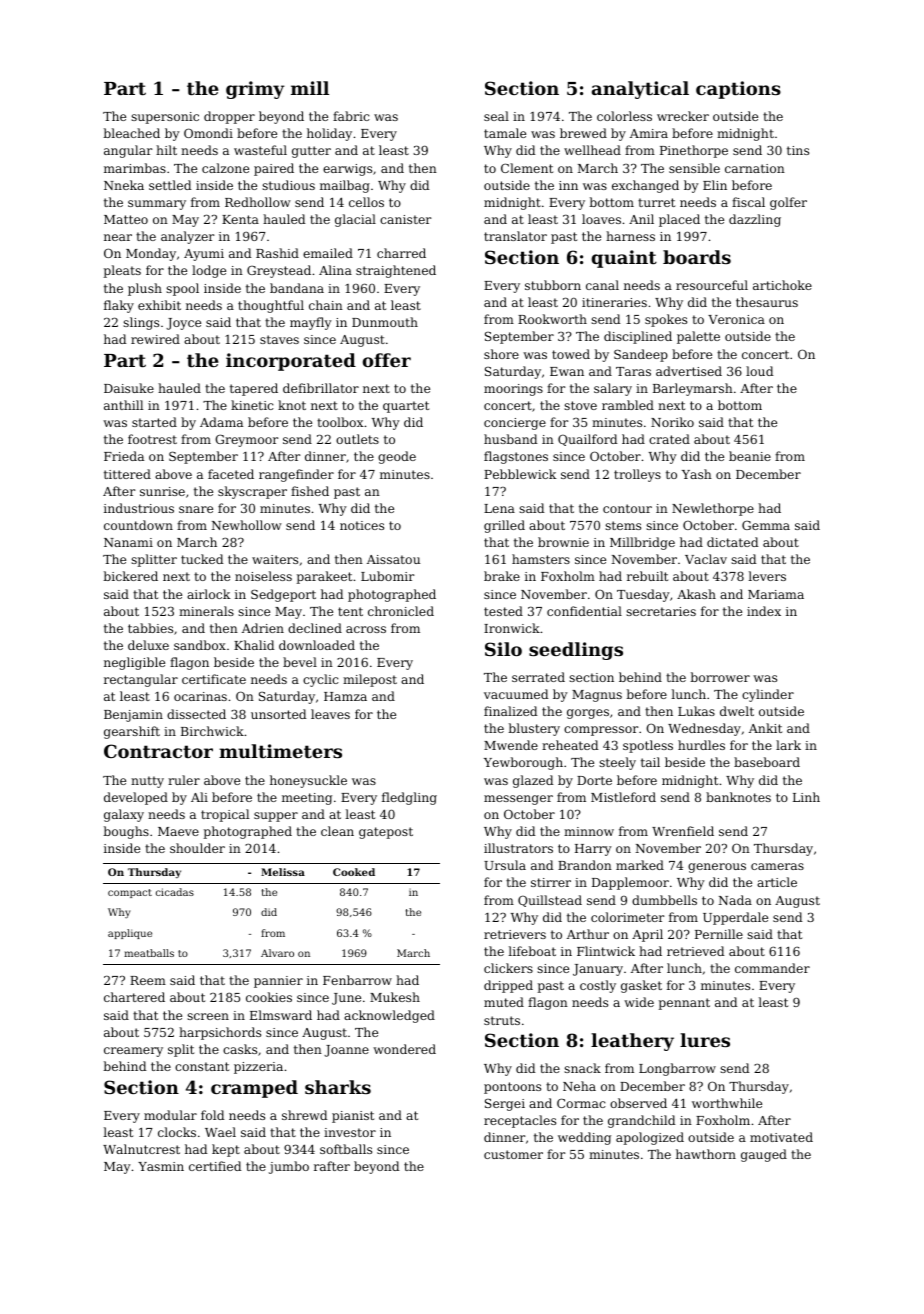 This screenshot has width=924, height=1314. Describe the element at coordinates (141, 1149) in the screenshot. I see `Walnutcrest` at that location.
